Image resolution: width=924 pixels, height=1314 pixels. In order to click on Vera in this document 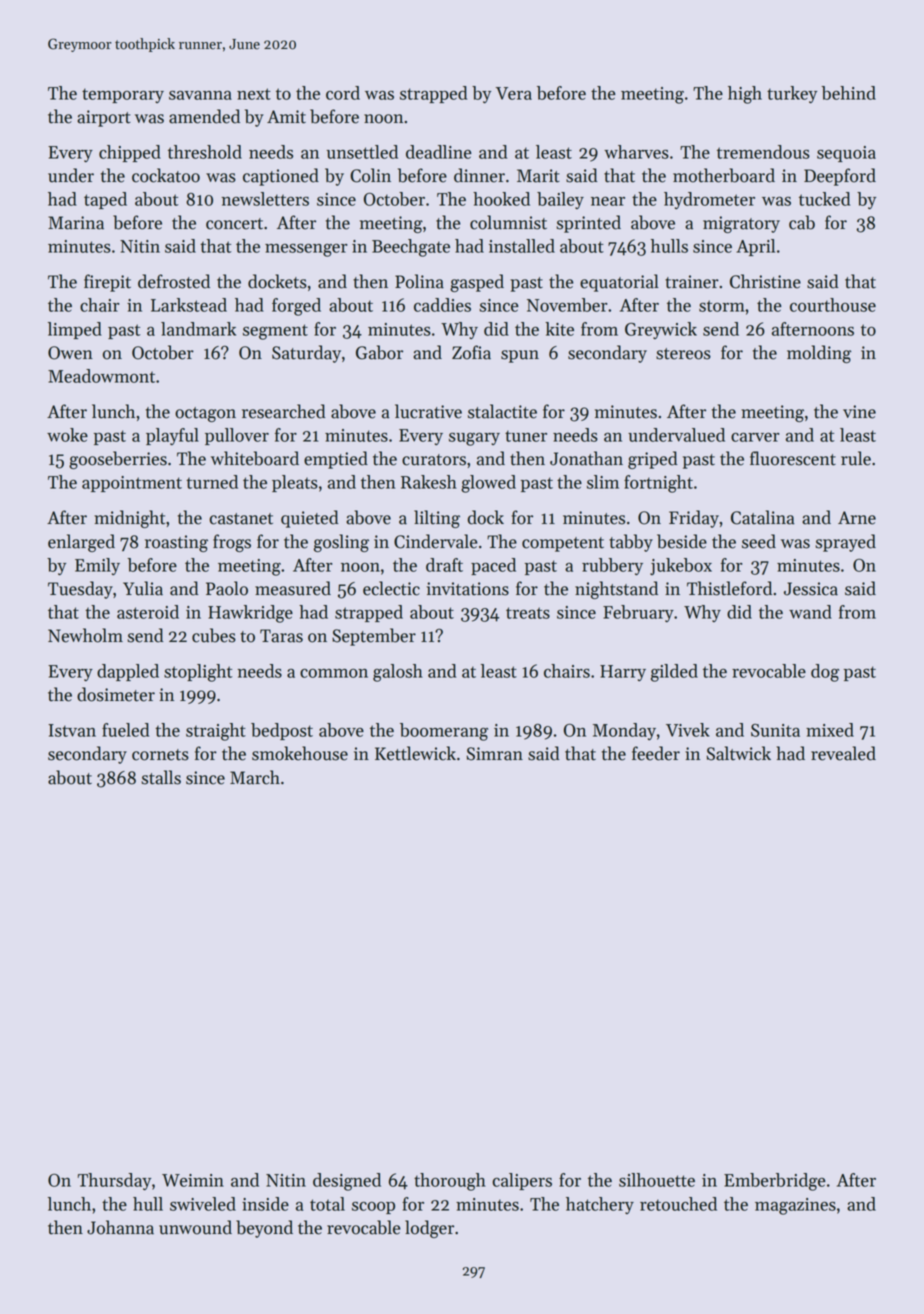, I will do `click(514, 93)`.
